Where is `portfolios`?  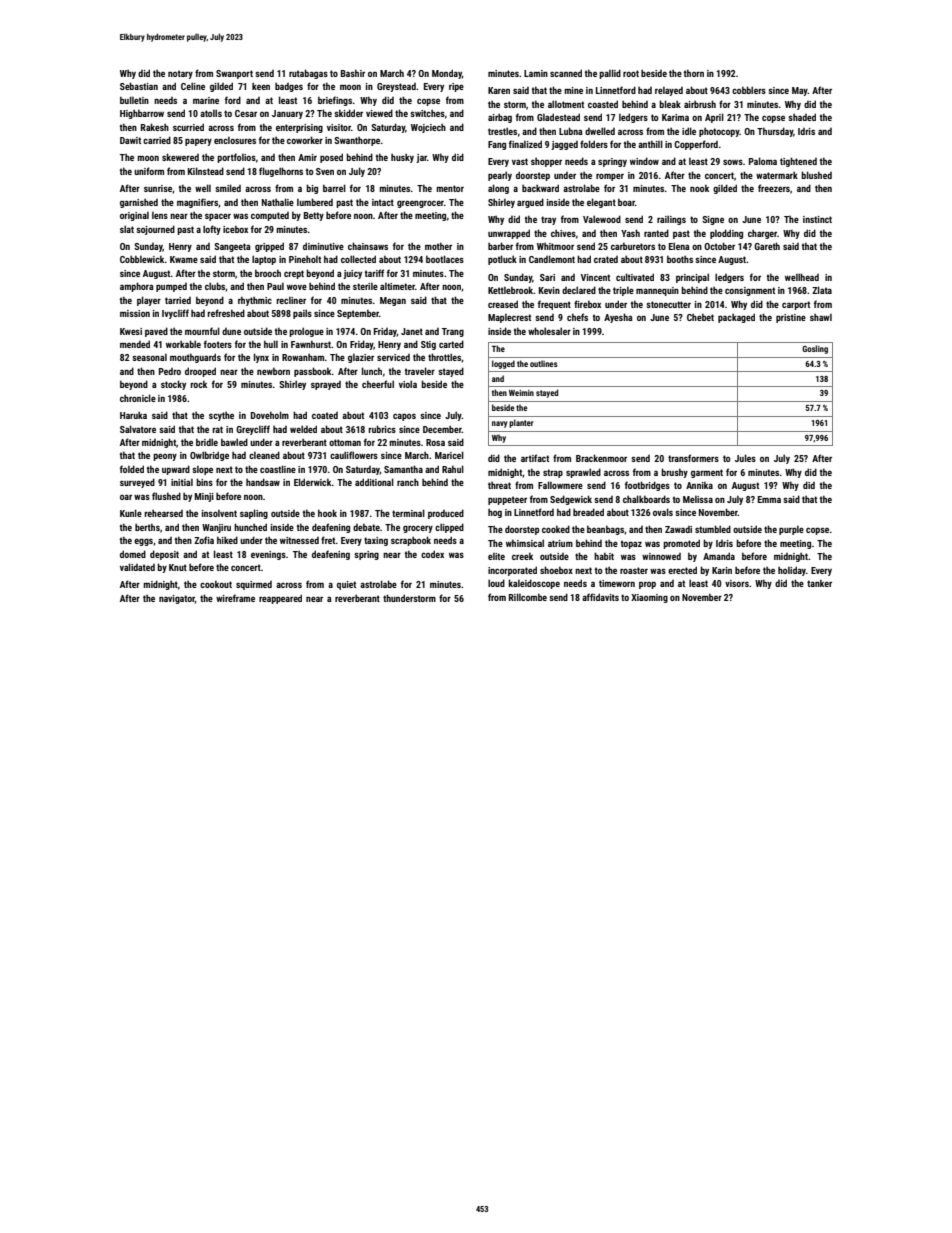
portfolios is located at coordinates (236, 158).
